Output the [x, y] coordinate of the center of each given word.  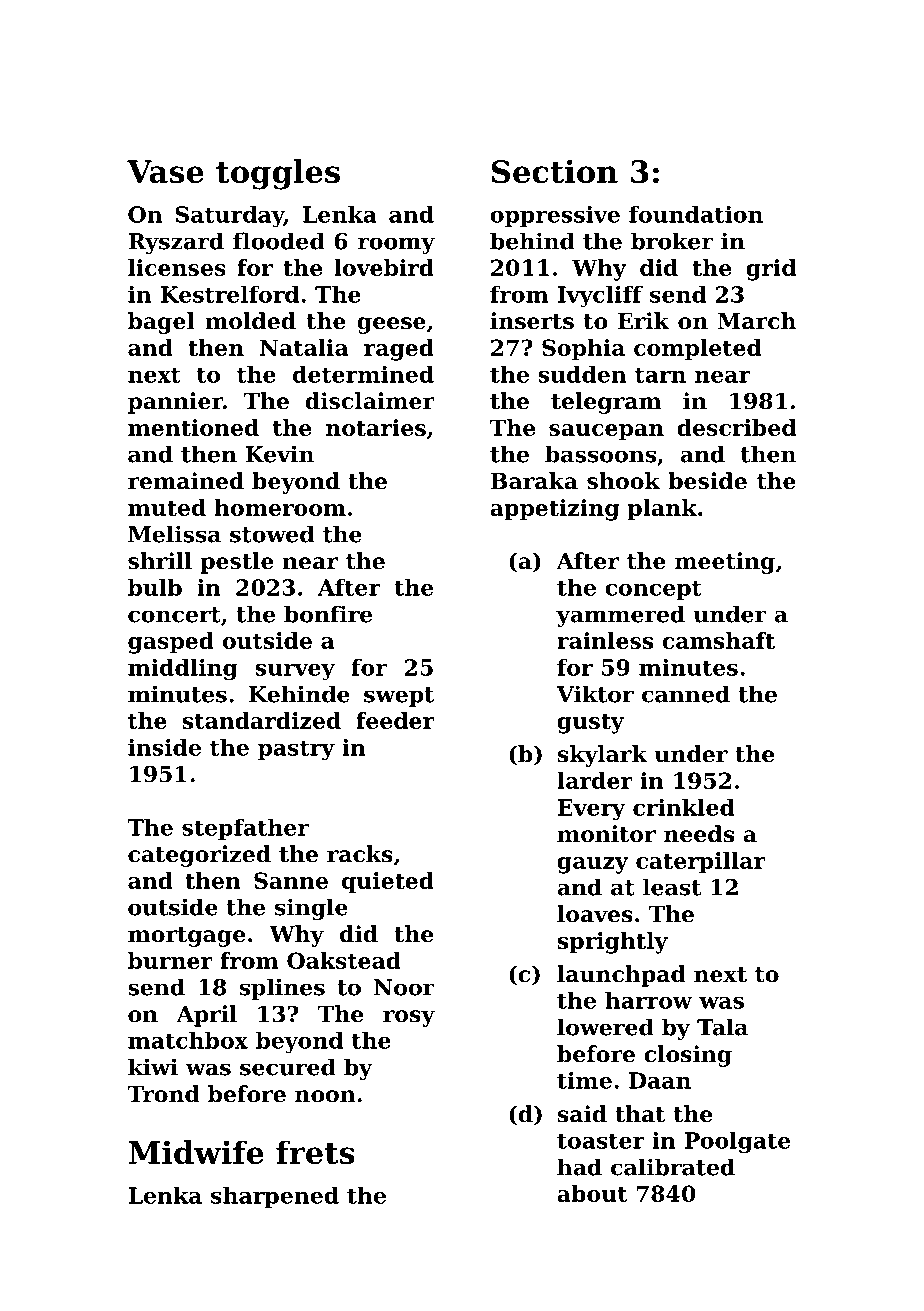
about [592, 1193]
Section [555, 171]
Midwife [196, 1152]
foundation [696, 214]
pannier [175, 403]
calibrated [673, 1167]
